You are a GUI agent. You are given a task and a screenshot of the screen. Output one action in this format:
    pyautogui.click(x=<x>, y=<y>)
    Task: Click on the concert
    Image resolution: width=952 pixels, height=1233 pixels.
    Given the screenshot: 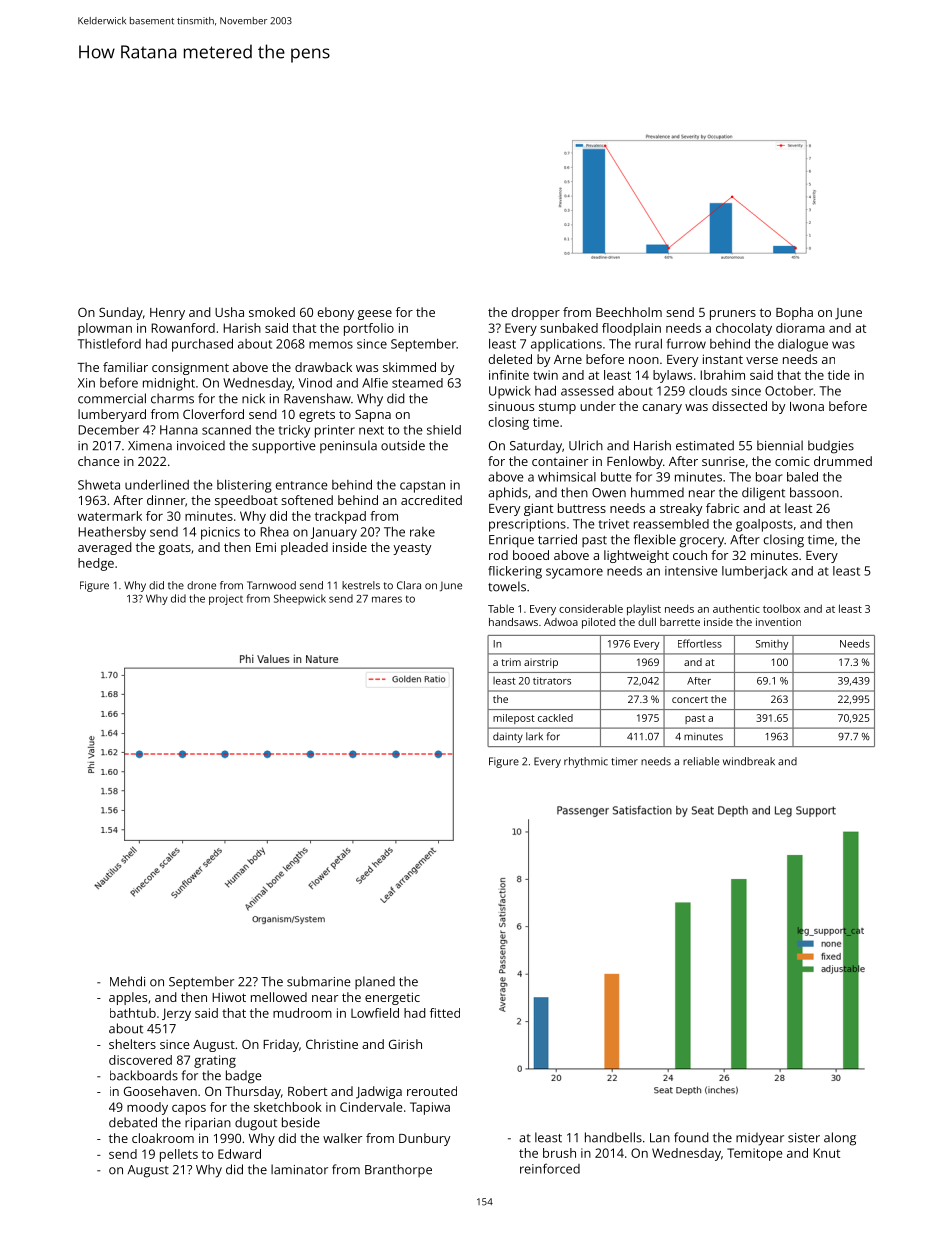 What is the action you would take?
    pyautogui.click(x=690, y=699)
